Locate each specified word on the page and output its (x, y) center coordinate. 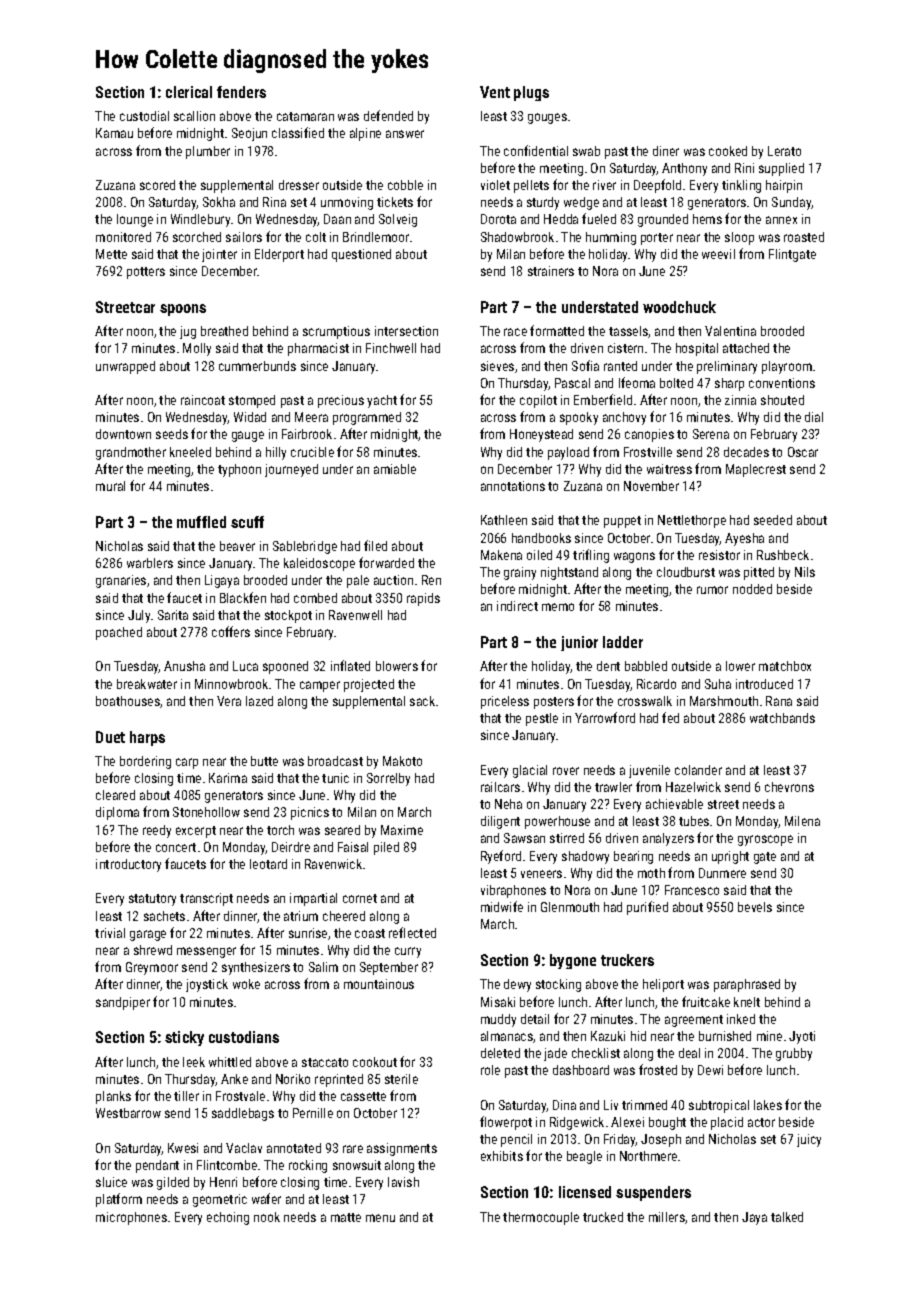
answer (405, 134)
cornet (360, 898)
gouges (547, 118)
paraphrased (747, 985)
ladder (623, 642)
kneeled (190, 452)
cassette (363, 1096)
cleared (115, 795)
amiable (395, 469)
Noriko (293, 1079)
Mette (111, 254)
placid (727, 1123)
